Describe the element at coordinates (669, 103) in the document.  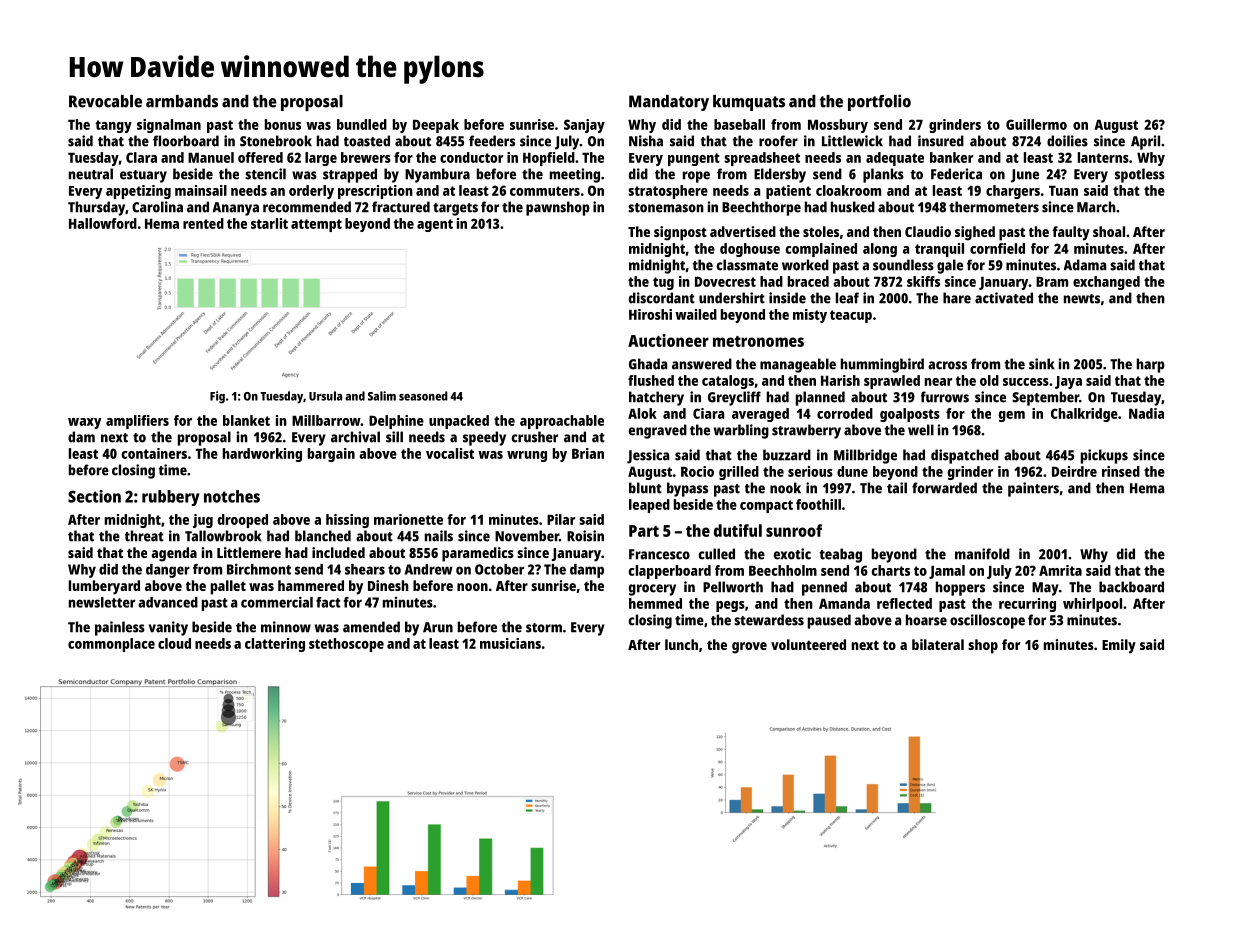
I see `Mandatory` at that location.
